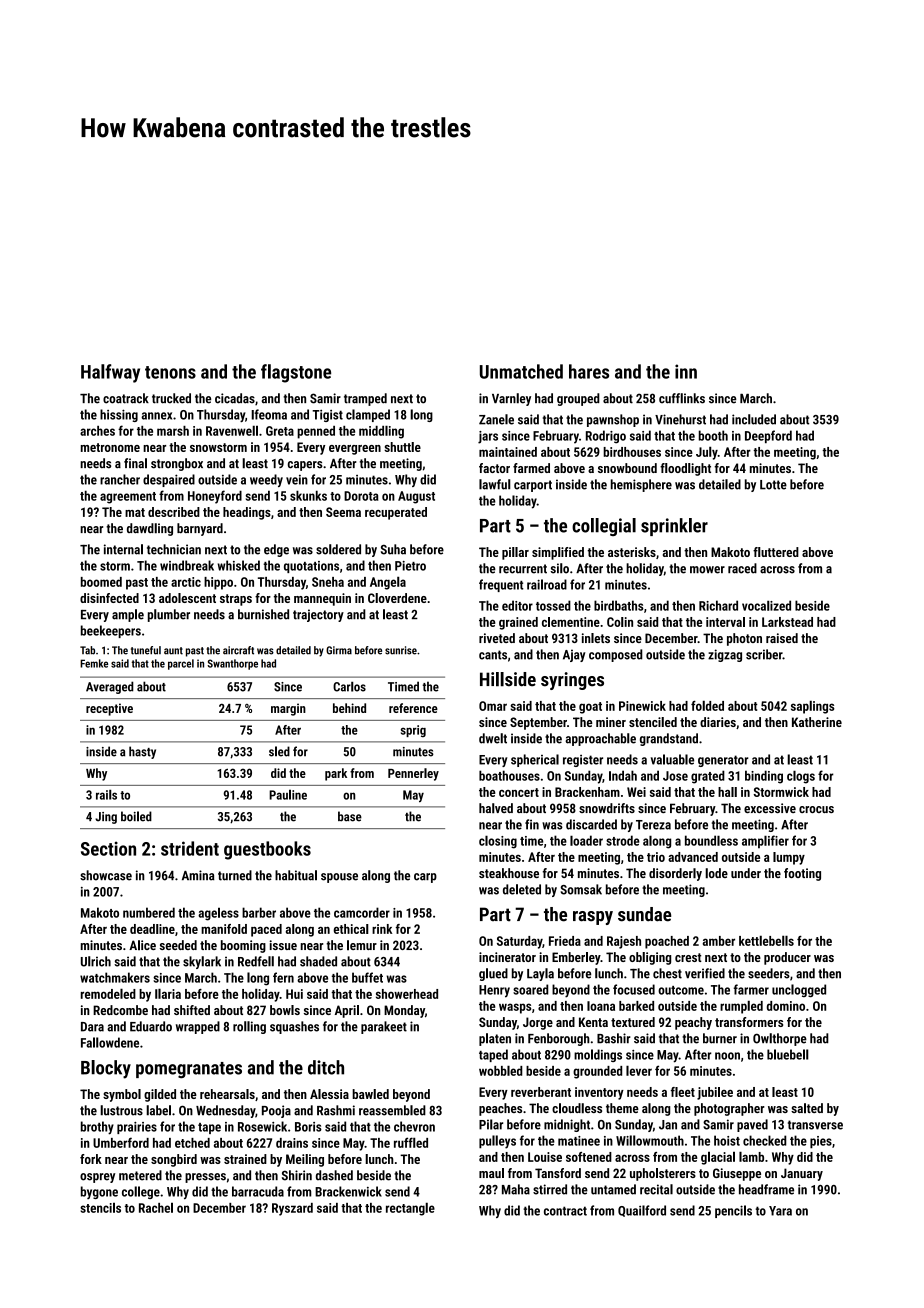 This screenshot has height=1308, width=924. Describe the element at coordinates (171, 398) in the screenshot. I see `trucked` at that location.
